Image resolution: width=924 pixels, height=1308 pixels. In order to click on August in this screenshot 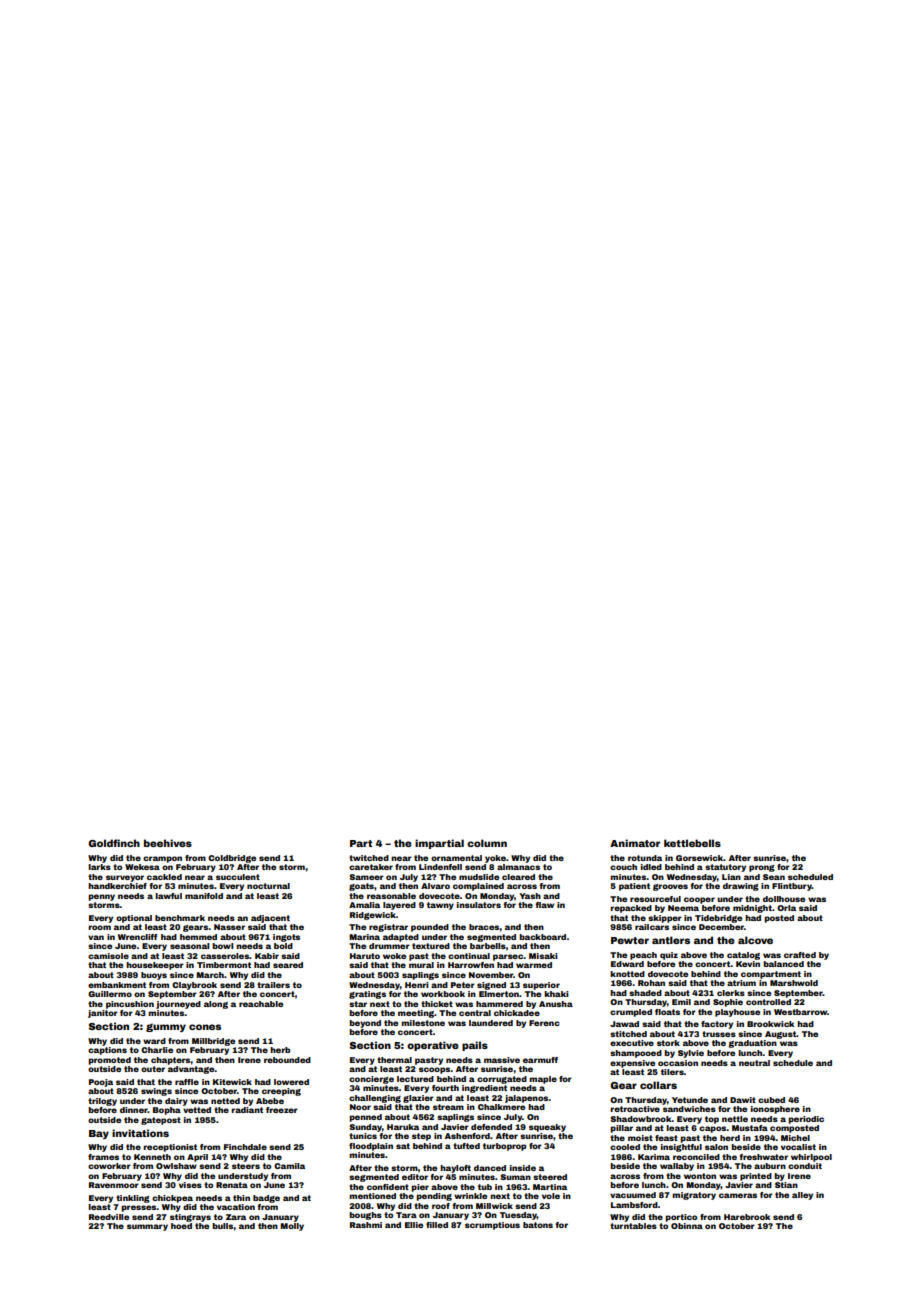, I will do `click(780, 1035)`.
